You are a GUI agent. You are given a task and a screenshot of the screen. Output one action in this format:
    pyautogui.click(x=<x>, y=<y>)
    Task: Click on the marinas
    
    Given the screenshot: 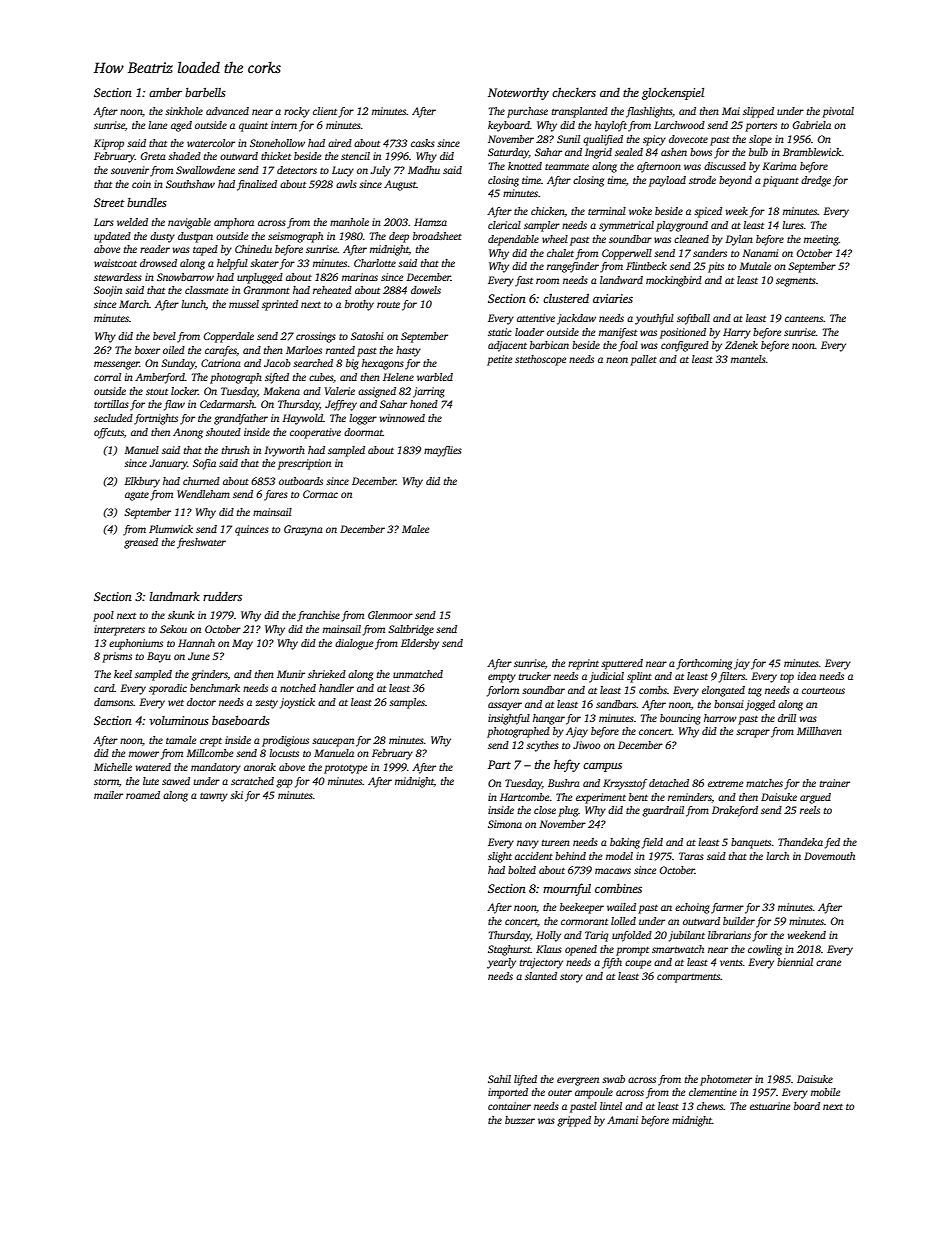 What is the action you would take?
    pyautogui.click(x=360, y=277)
